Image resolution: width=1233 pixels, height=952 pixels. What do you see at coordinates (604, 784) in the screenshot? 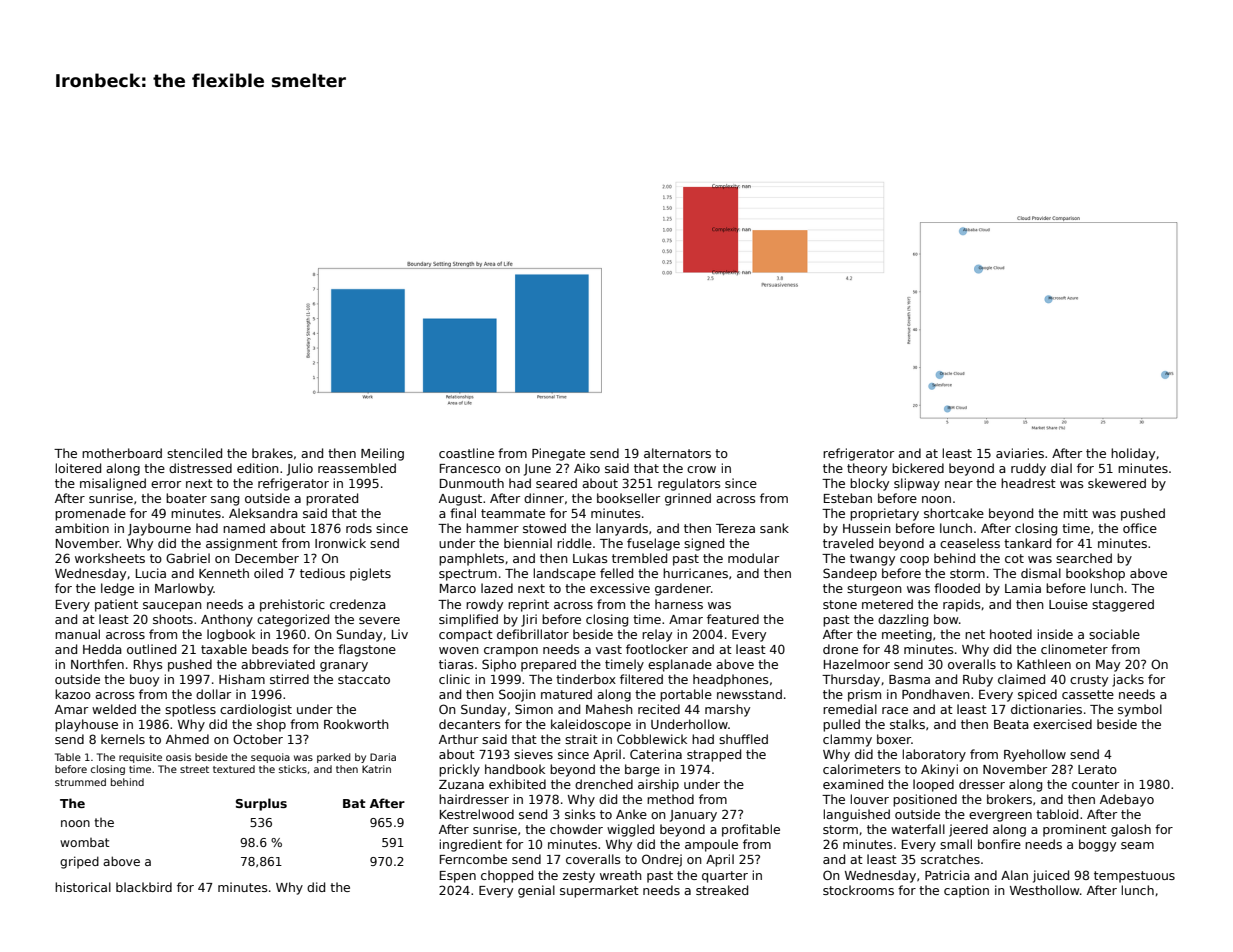
I see `drenched` at bounding box center [604, 784].
